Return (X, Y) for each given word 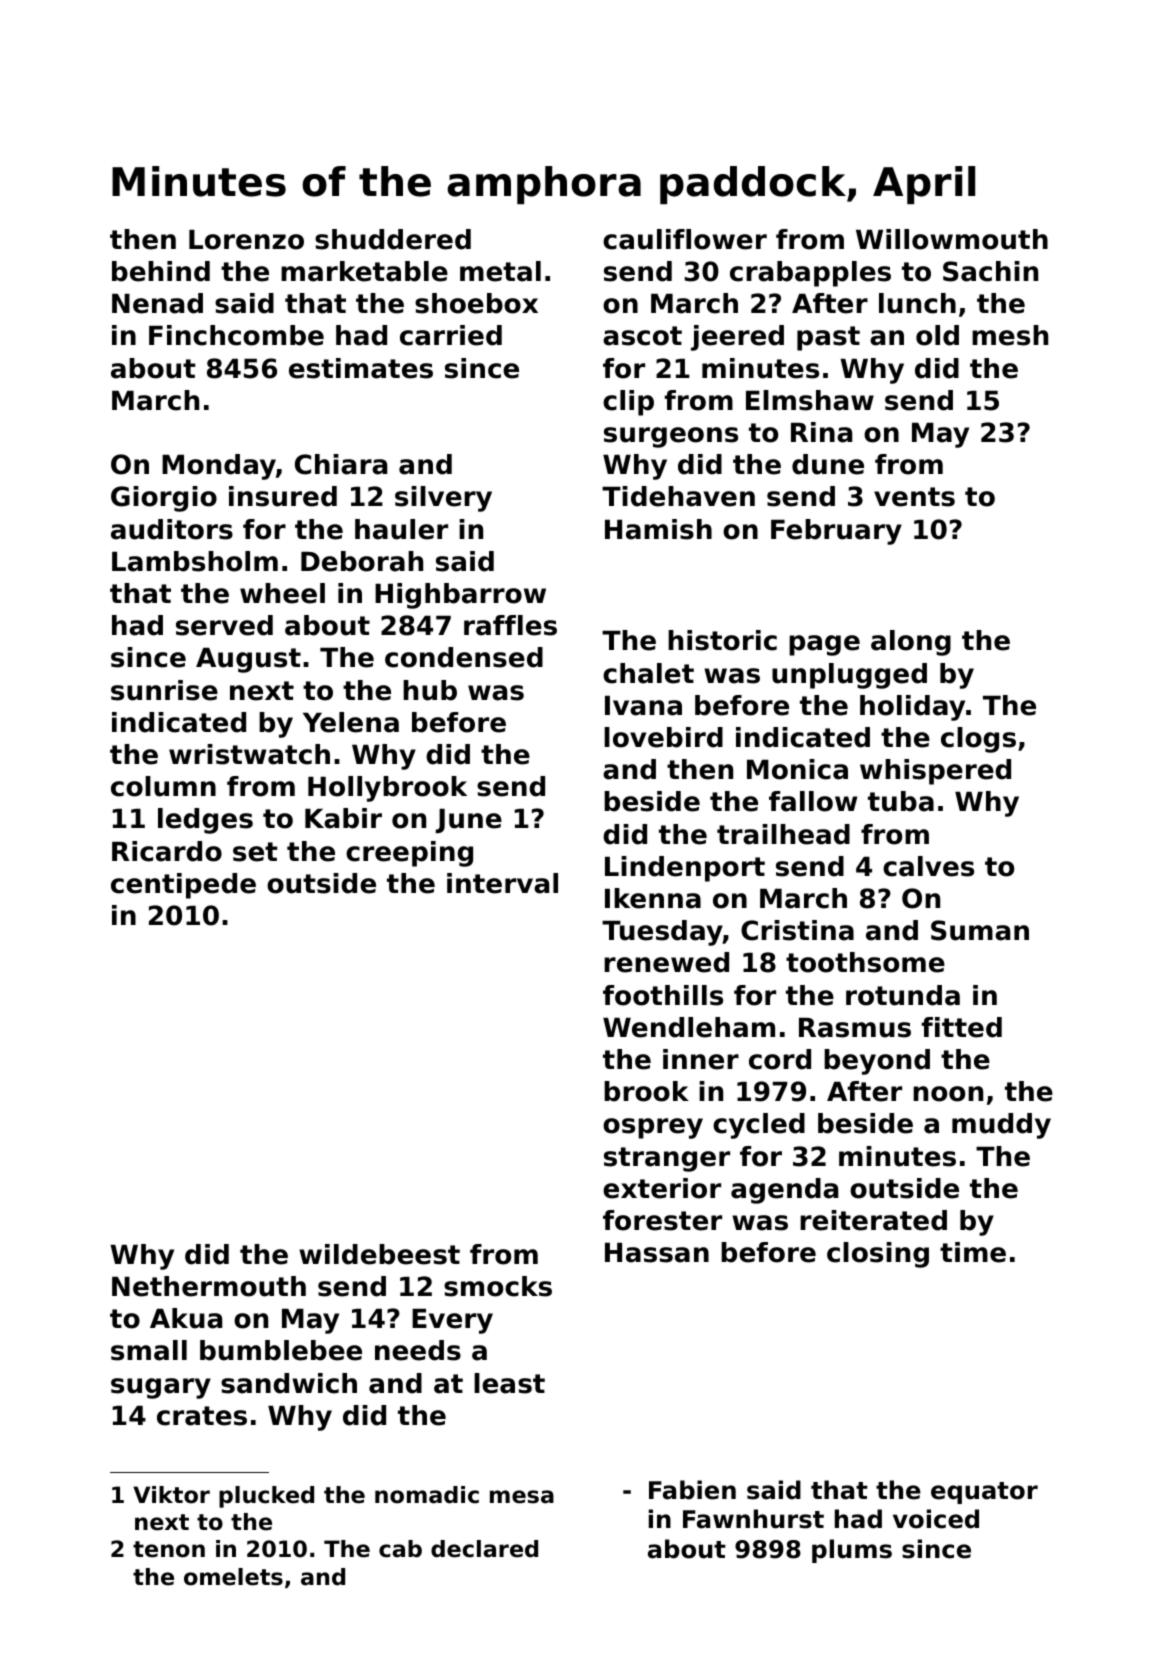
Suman (980, 930)
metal (500, 271)
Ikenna (653, 898)
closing (878, 1255)
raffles (510, 625)
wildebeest (379, 1254)
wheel (282, 593)
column (163, 786)
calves (928, 866)
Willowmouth (952, 239)
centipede (183, 886)
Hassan (657, 1253)
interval (502, 883)
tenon (169, 1549)
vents (914, 497)
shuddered (393, 239)
